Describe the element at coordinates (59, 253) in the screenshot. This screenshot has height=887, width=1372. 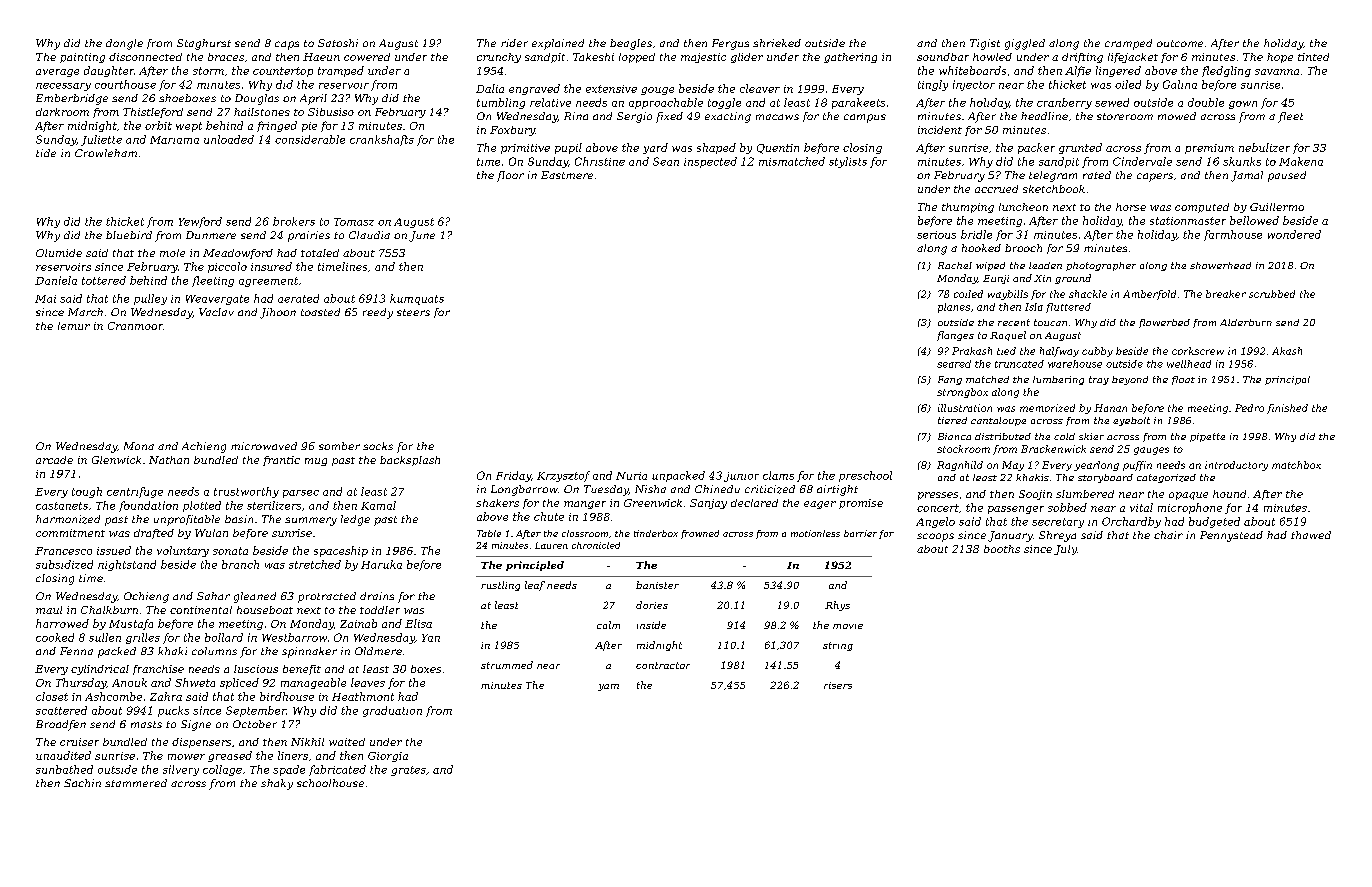
I see `Olumide` at that location.
